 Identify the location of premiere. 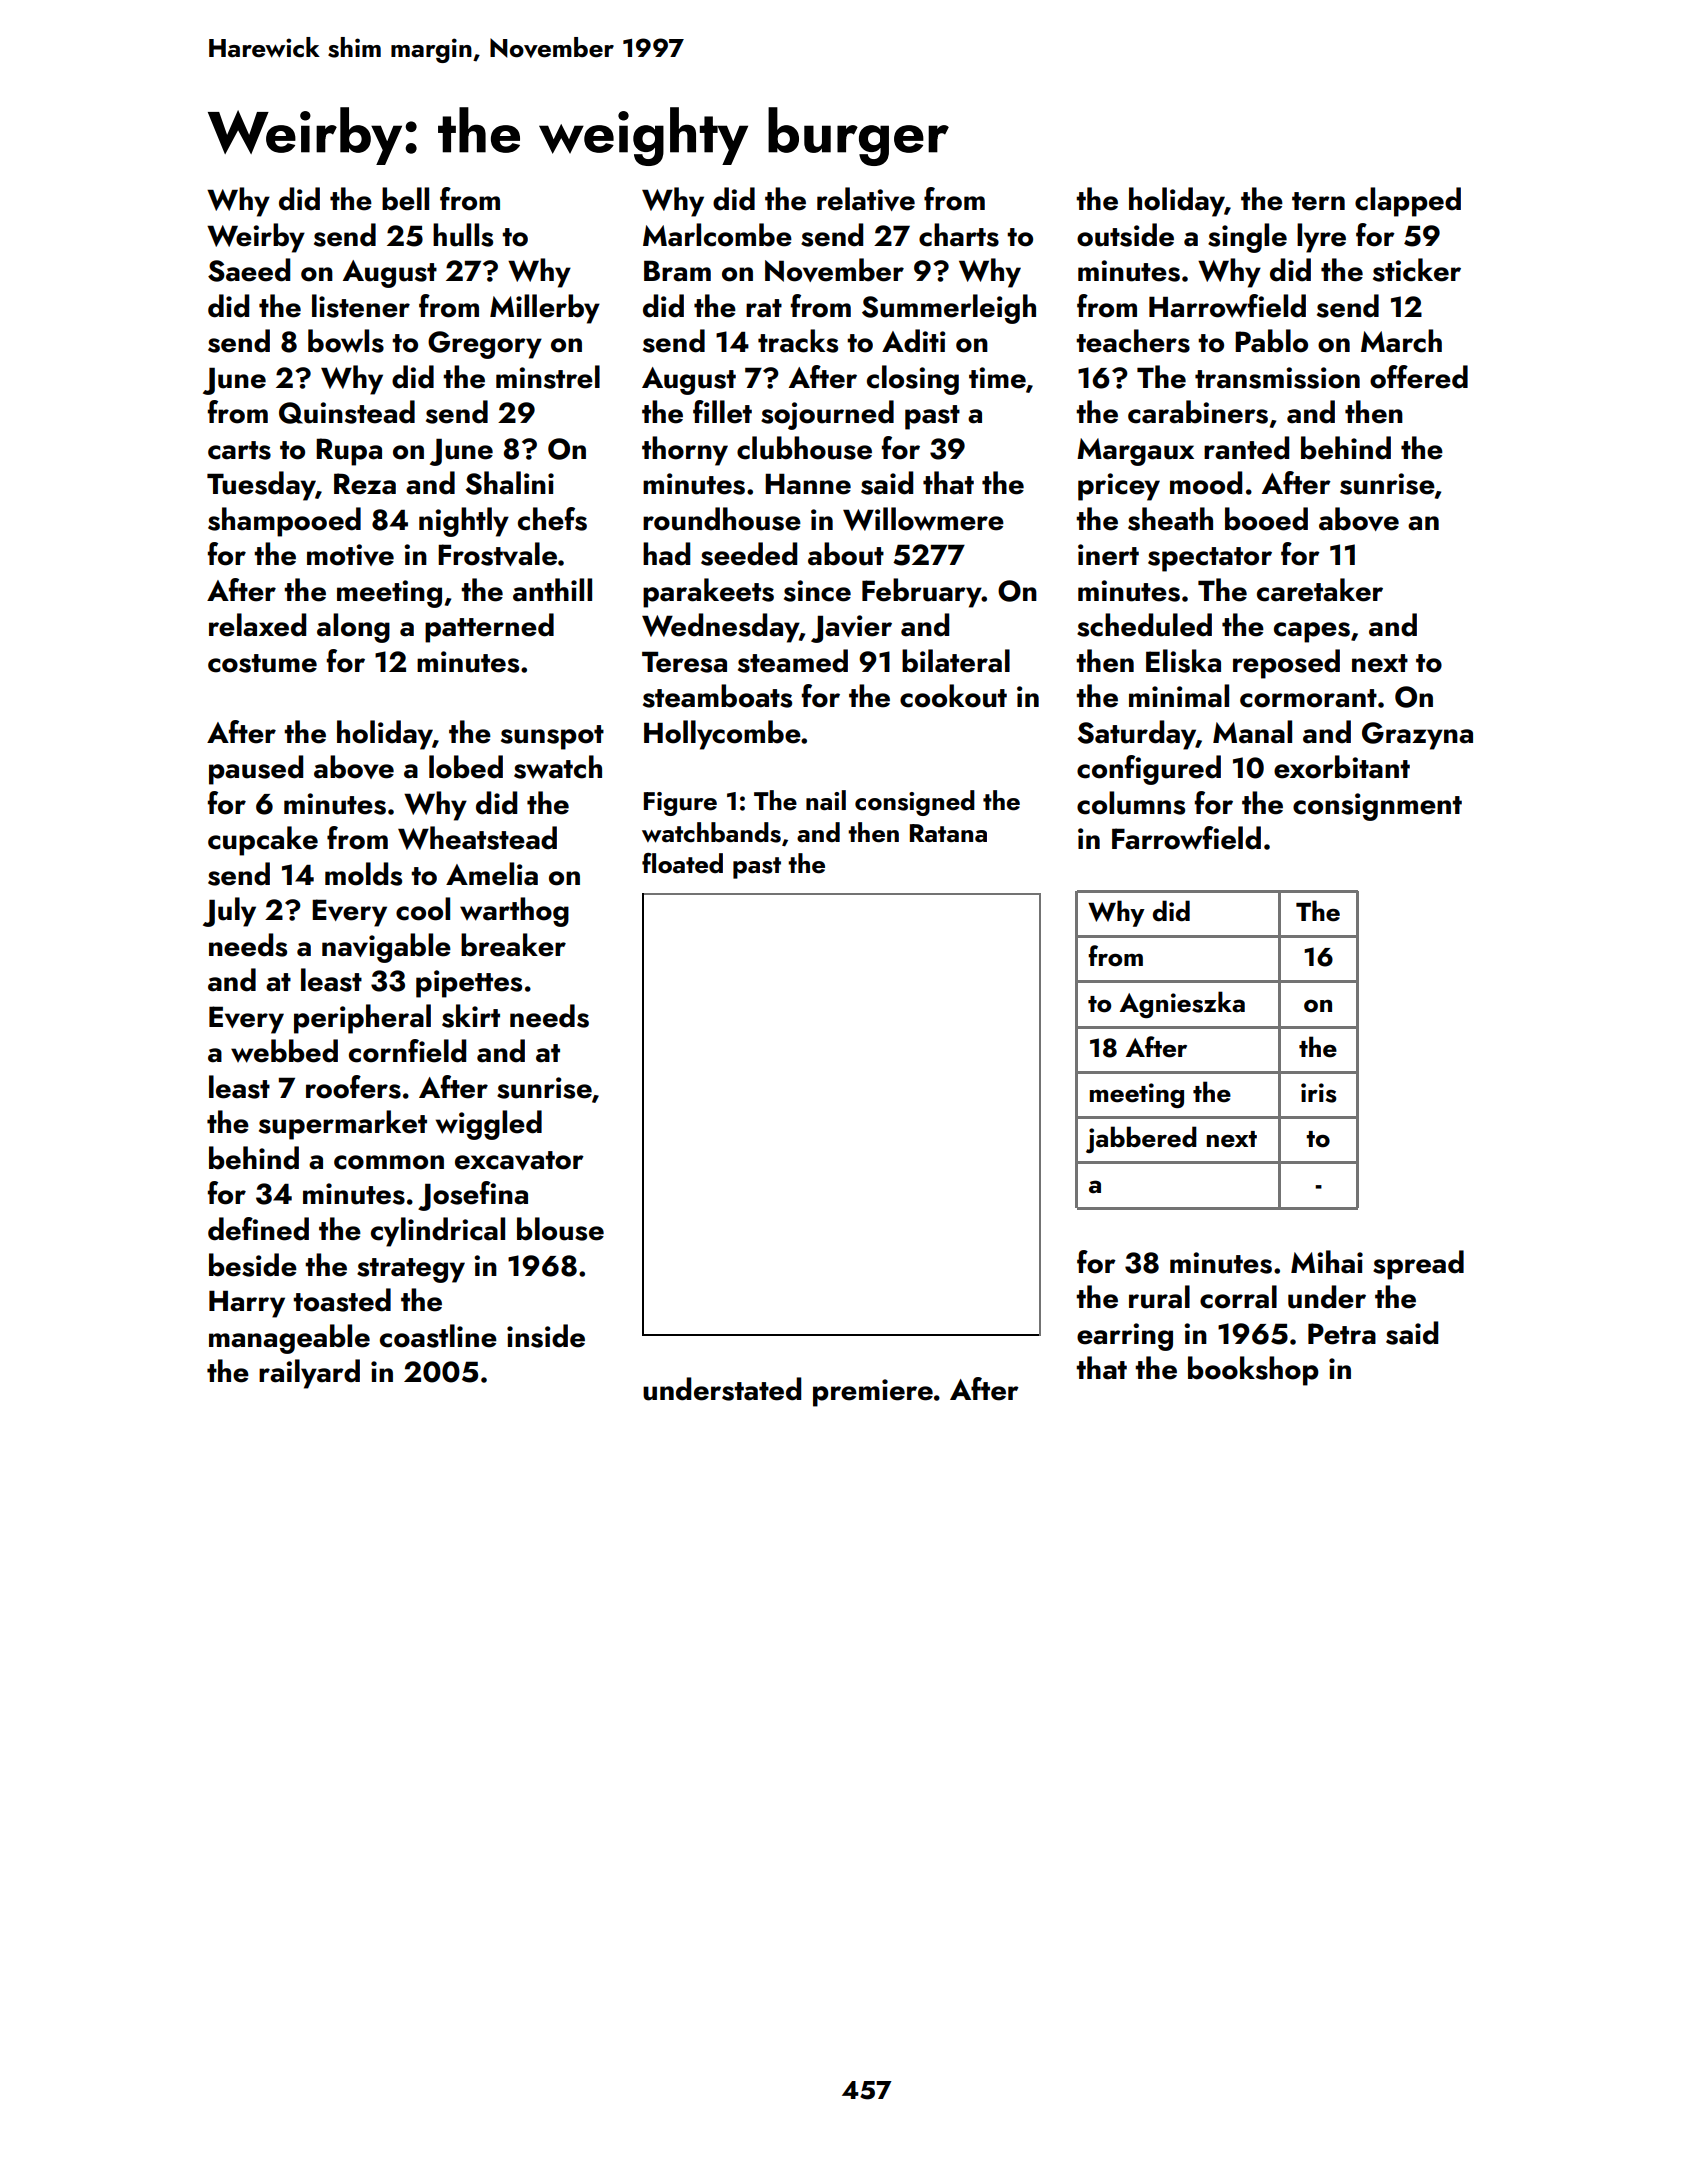
(873, 1393).
